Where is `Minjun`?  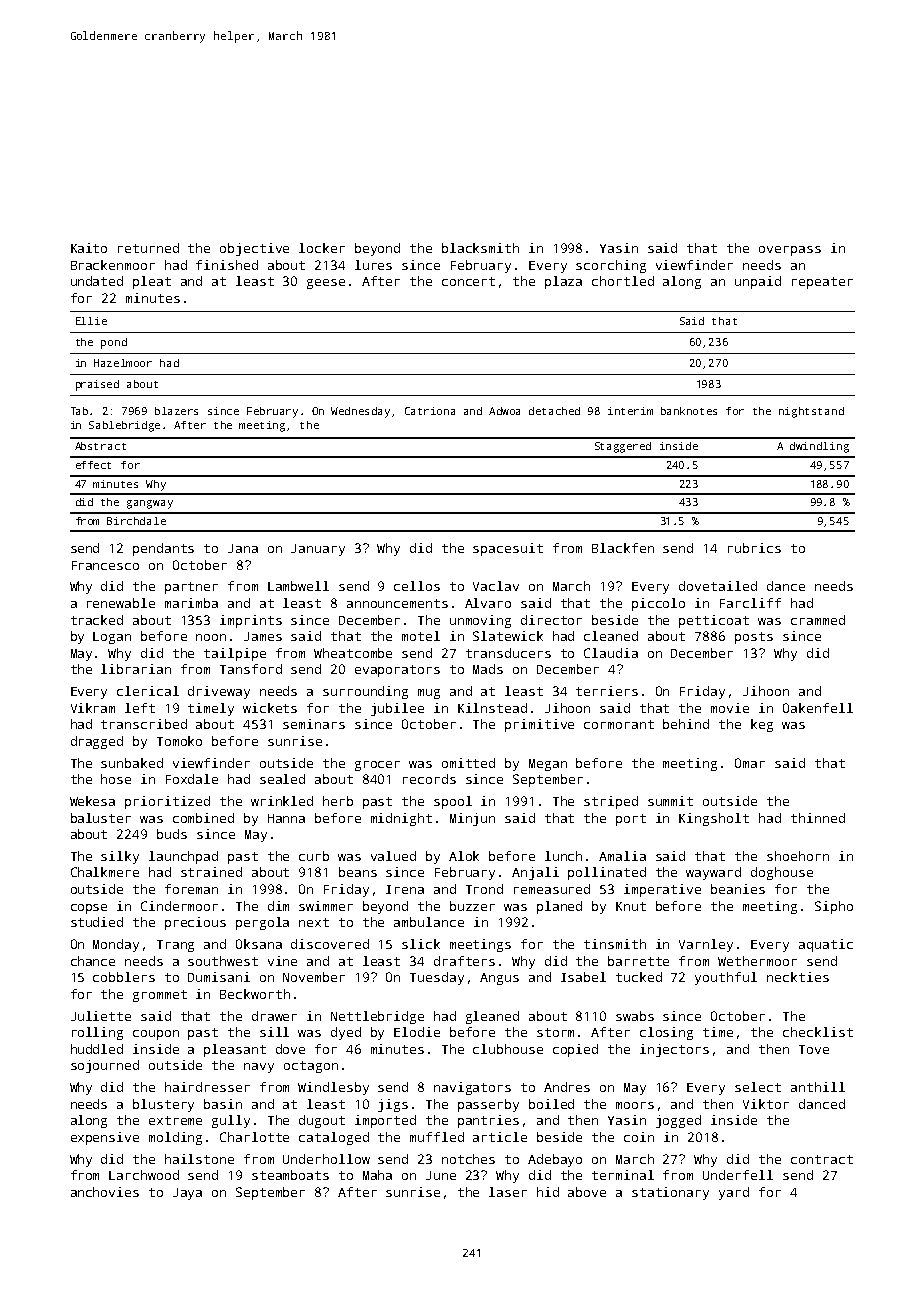
Minjun is located at coordinates (472, 819).
